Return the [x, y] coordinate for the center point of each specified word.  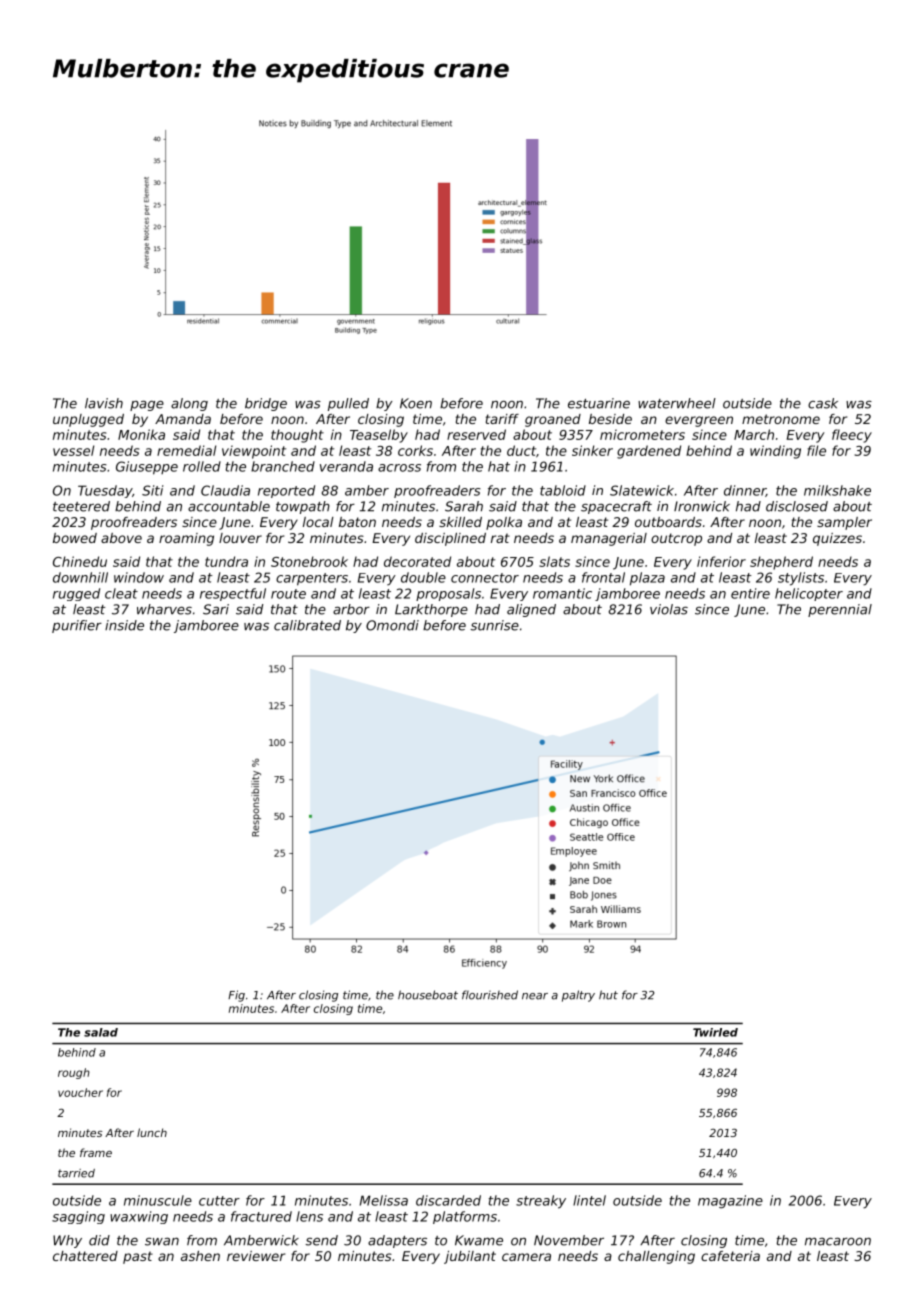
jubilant [470, 1257]
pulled [348, 404]
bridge [266, 404]
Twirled [715, 1032]
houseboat [428, 995]
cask [823, 403]
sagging [78, 1217]
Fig [236, 996]
